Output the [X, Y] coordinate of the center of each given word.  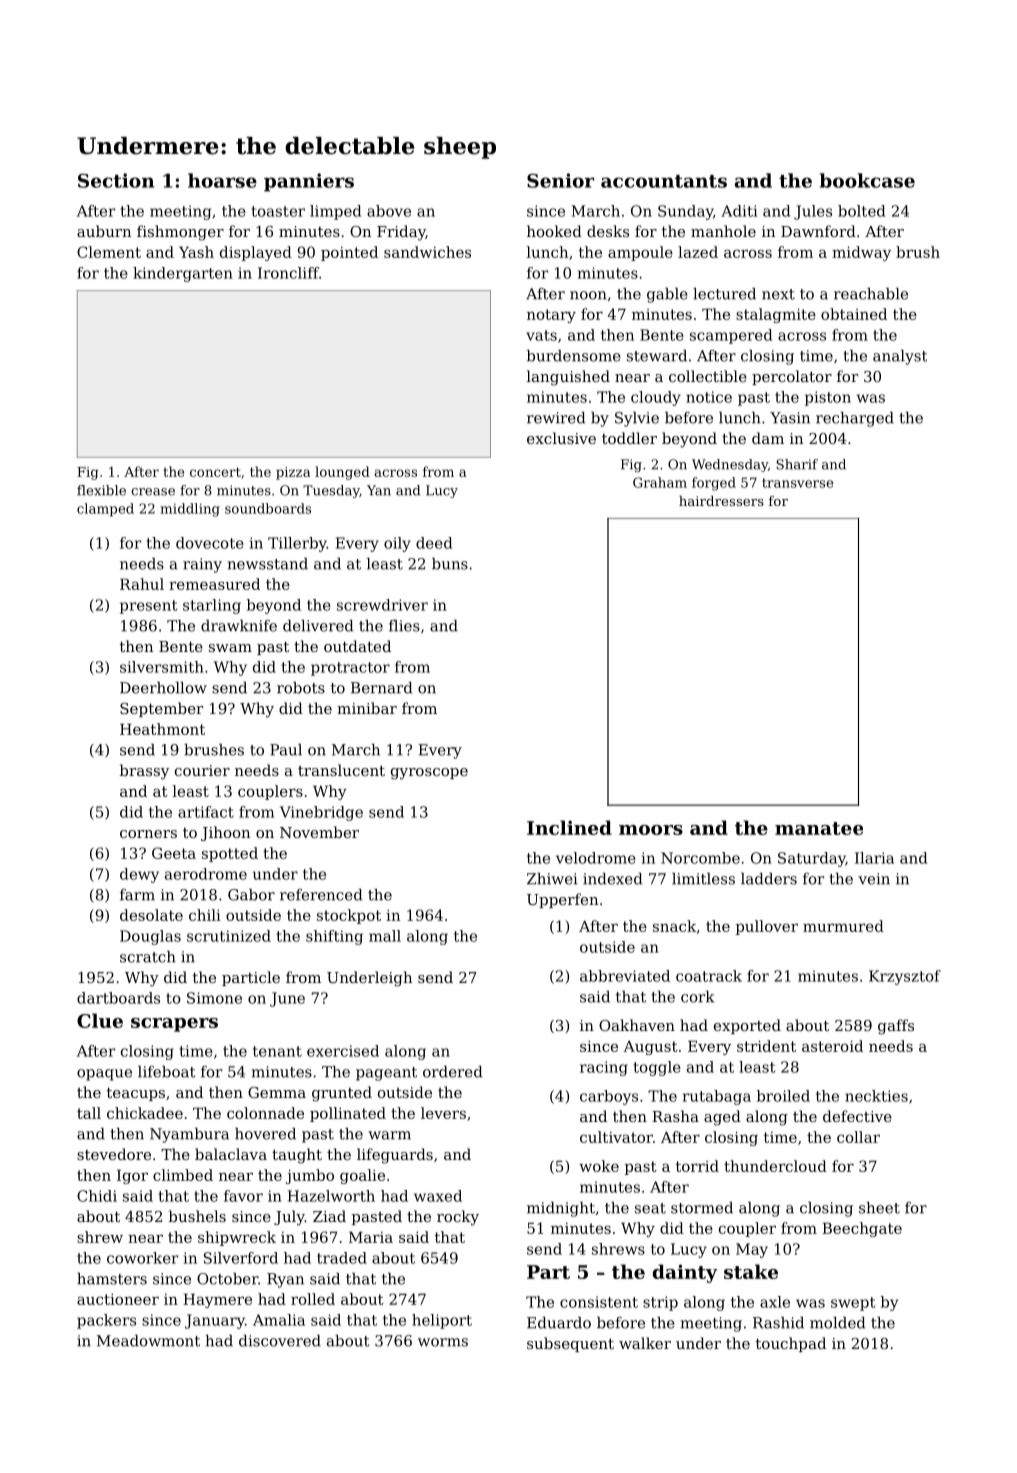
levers [443, 1113]
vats [541, 335]
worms [443, 1342]
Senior [560, 180]
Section [116, 180]
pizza [293, 473]
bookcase [867, 180]
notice [709, 397]
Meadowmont [148, 1341]
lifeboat [166, 1072]
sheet [879, 1208]
